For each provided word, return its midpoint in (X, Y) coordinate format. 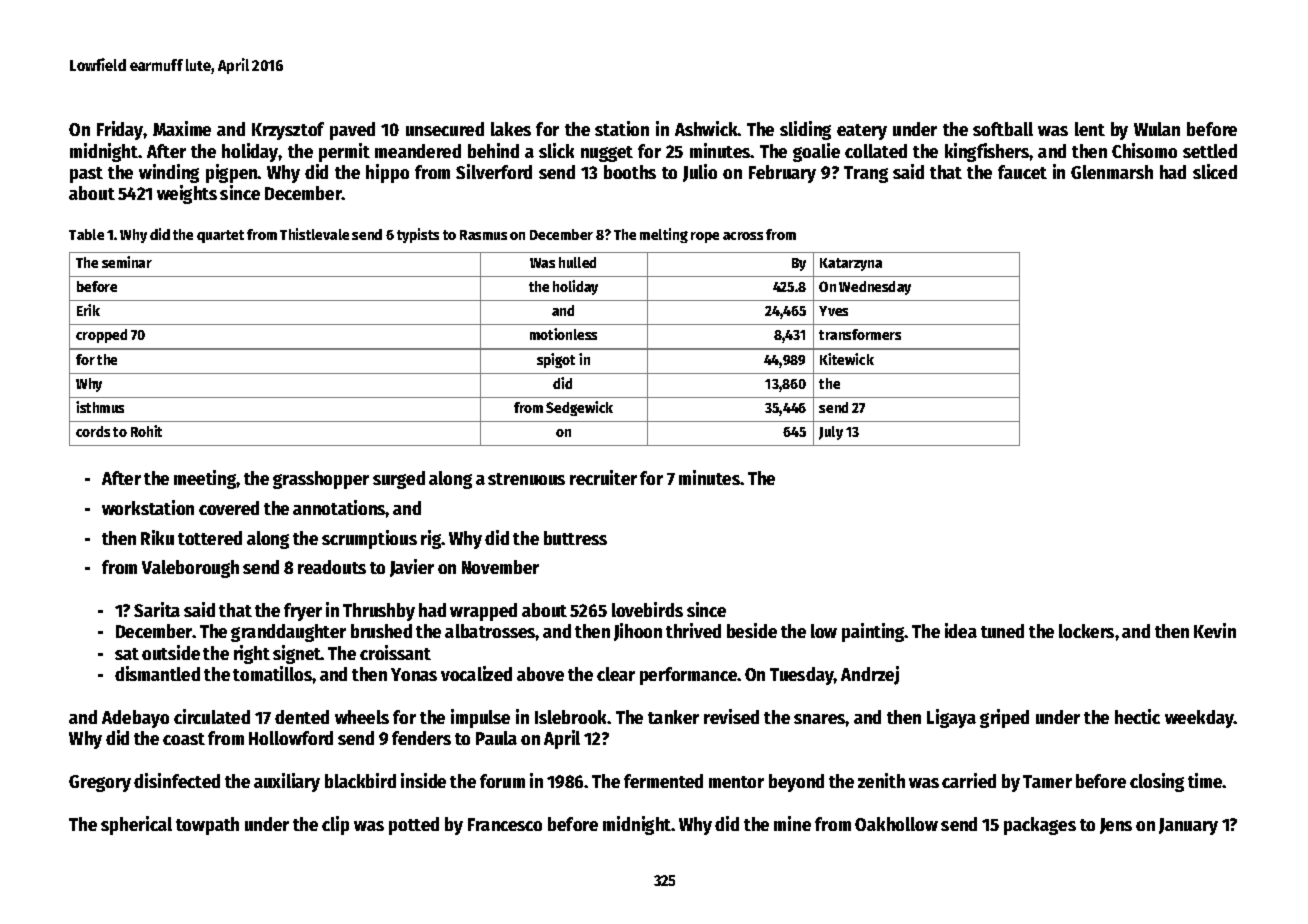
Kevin (1215, 630)
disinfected (177, 780)
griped (1004, 718)
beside (752, 630)
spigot (556, 360)
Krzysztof (288, 131)
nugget (607, 154)
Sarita (157, 609)
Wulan (1157, 129)
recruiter (603, 477)
